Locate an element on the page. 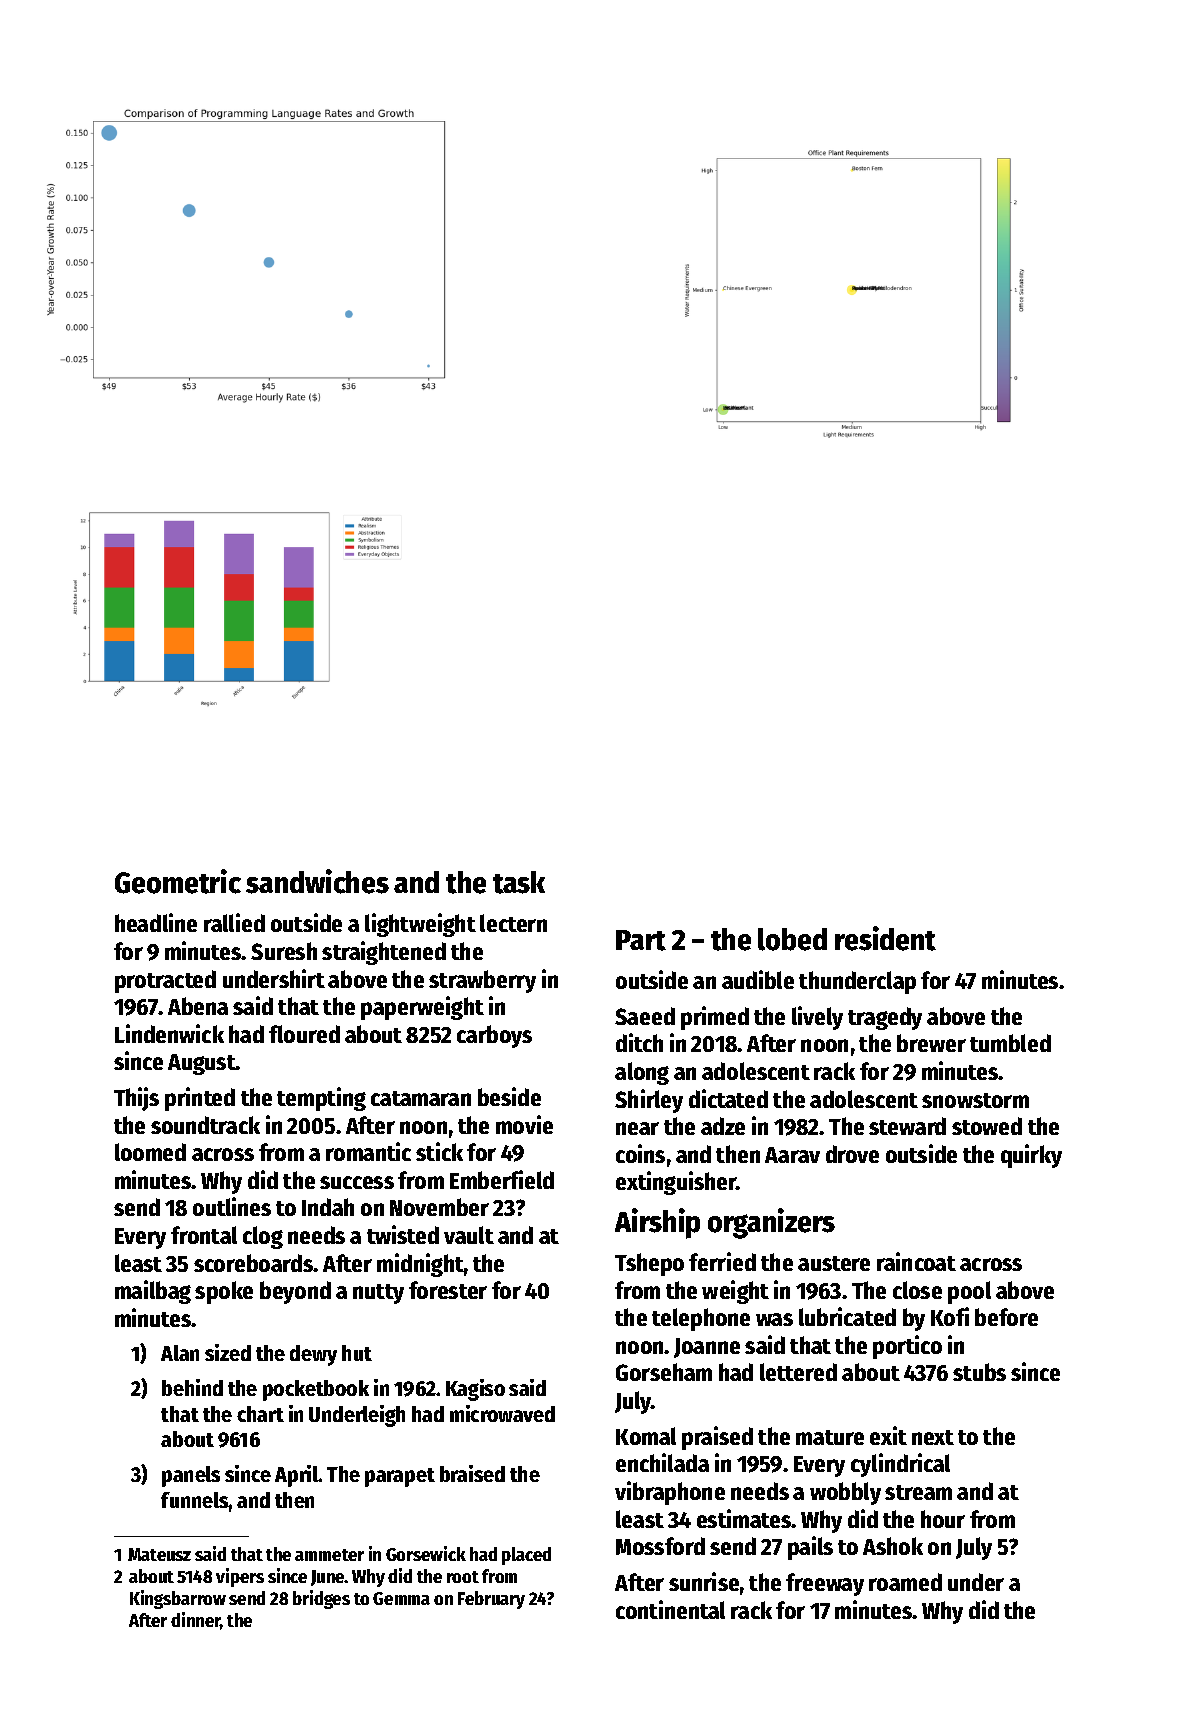  Geometric is located at coordinates (178, 881).
